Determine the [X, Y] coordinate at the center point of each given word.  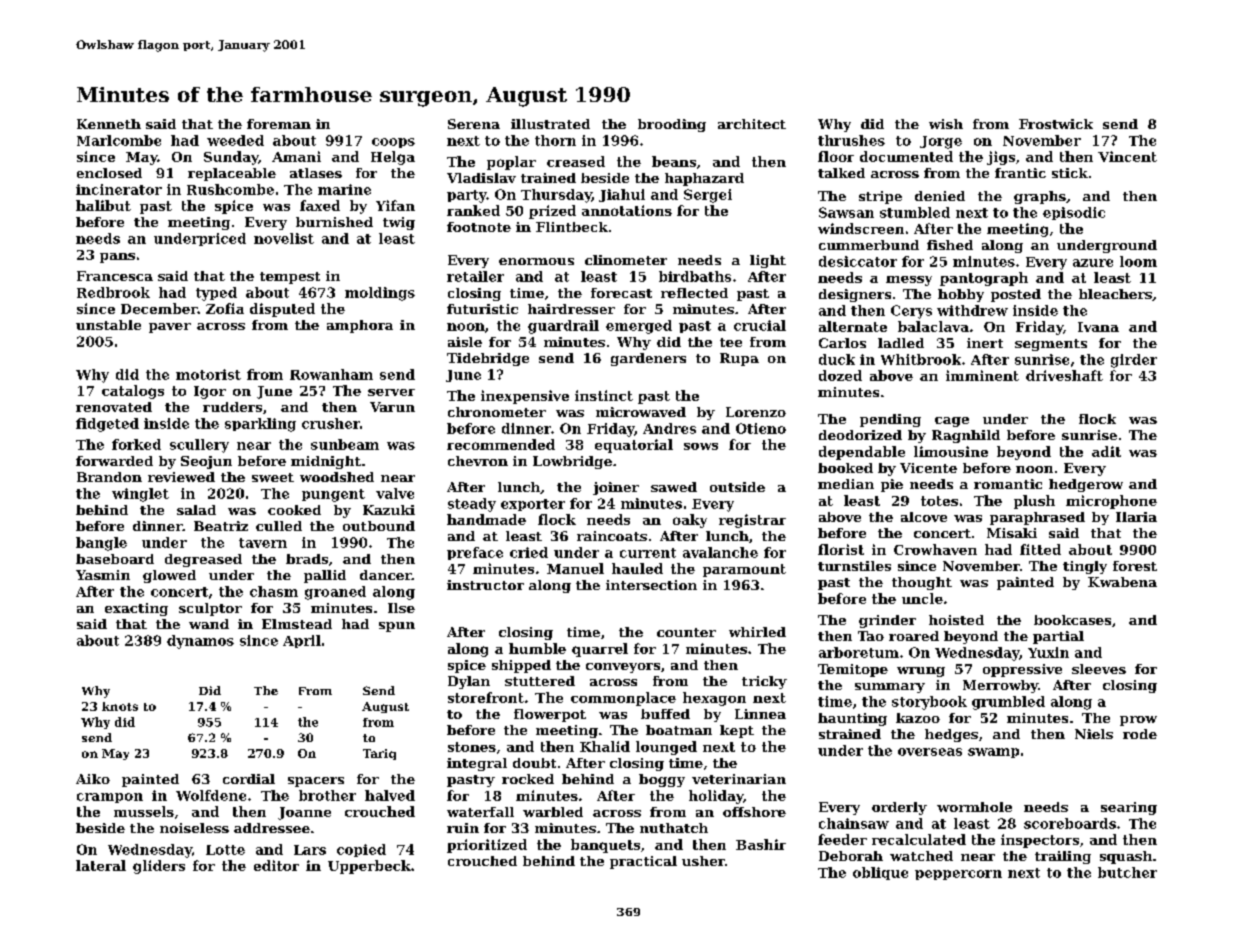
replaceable [232, 174]
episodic [1074, 213]
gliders [159, 867]
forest [1135, 566]
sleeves [1099, 669]
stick [1070, 173]
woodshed [337, 477]
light [768, 261]
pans [117, 258]
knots [120, 706]
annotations [627, 210]
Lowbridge [572, 462]
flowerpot [550, 715]
